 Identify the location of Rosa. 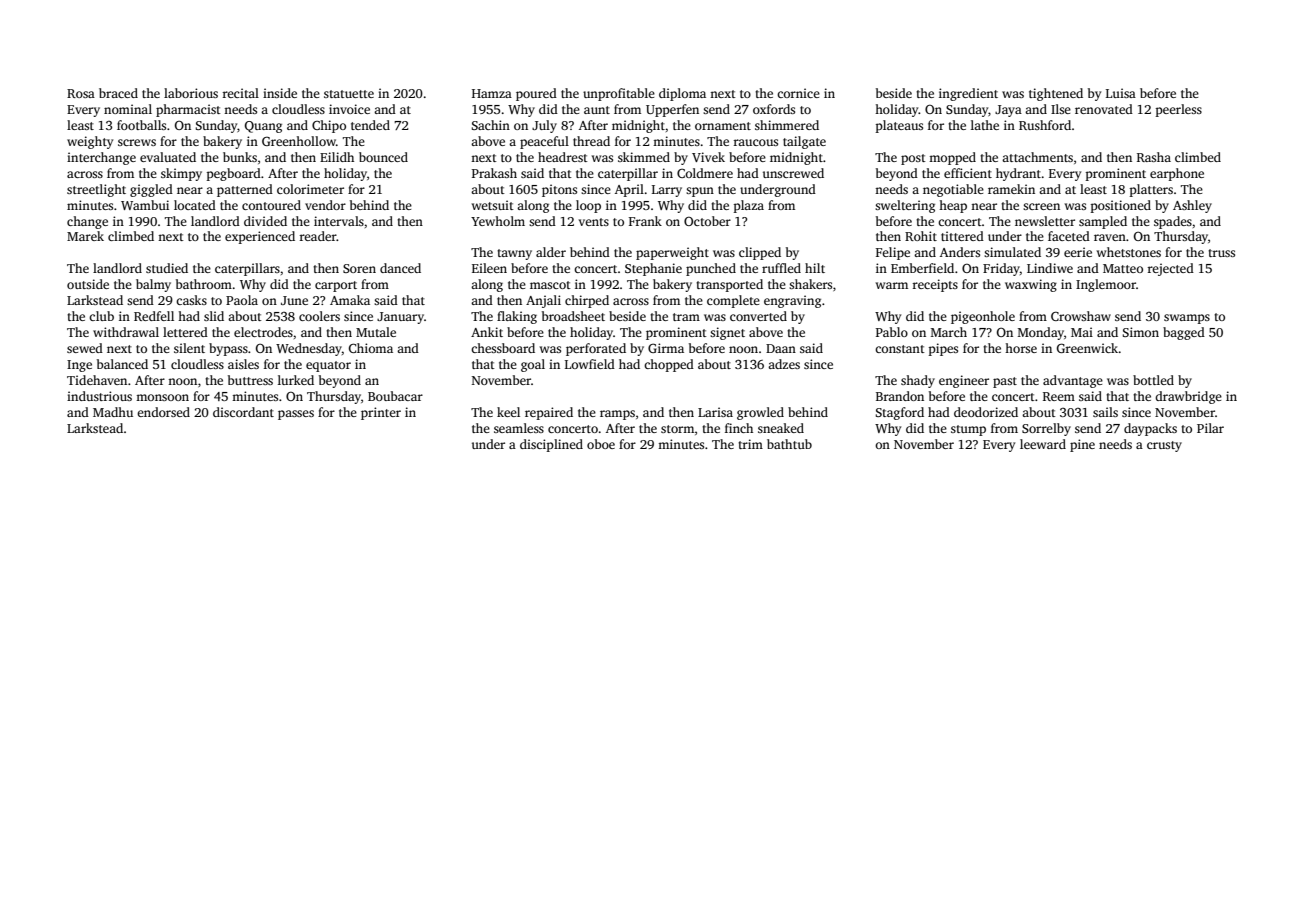
(81, 93).
